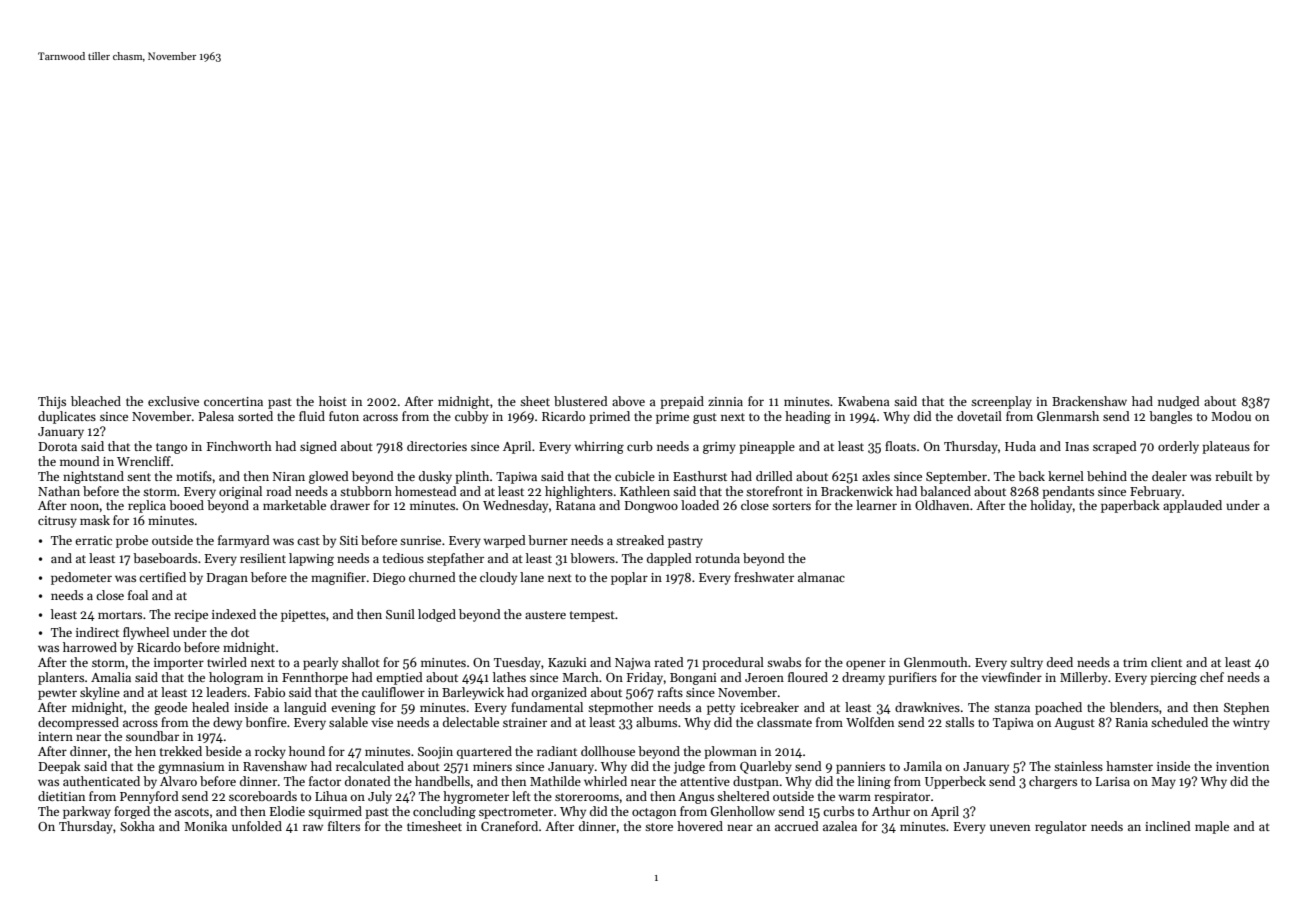 The image size is (1308, 924). Describe the element at coordinates (581, 401) in the screenshot. I see `blustered` at that location.
